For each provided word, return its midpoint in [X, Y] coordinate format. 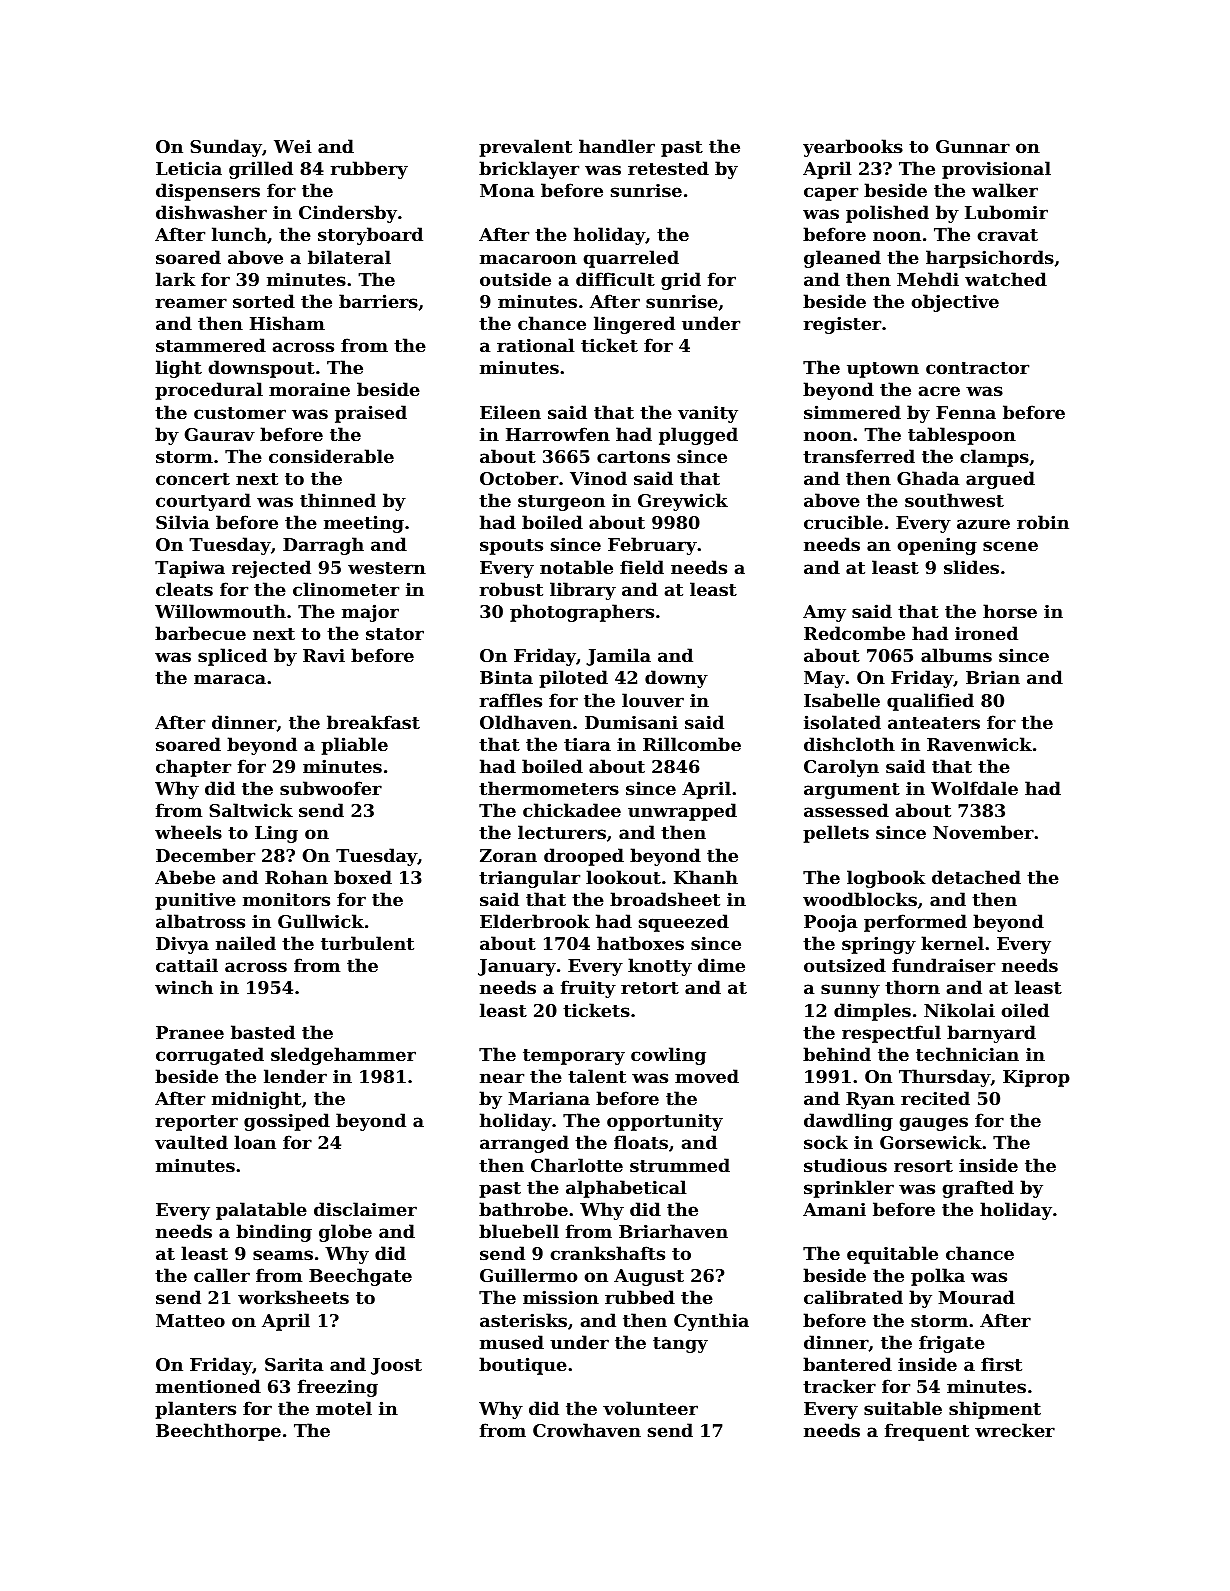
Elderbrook [535, 921]
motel [344, 1408]
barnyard [991, 1034]
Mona [507, 190]
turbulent [367, 943]
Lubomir [1006, 212]
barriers [378, 301]
